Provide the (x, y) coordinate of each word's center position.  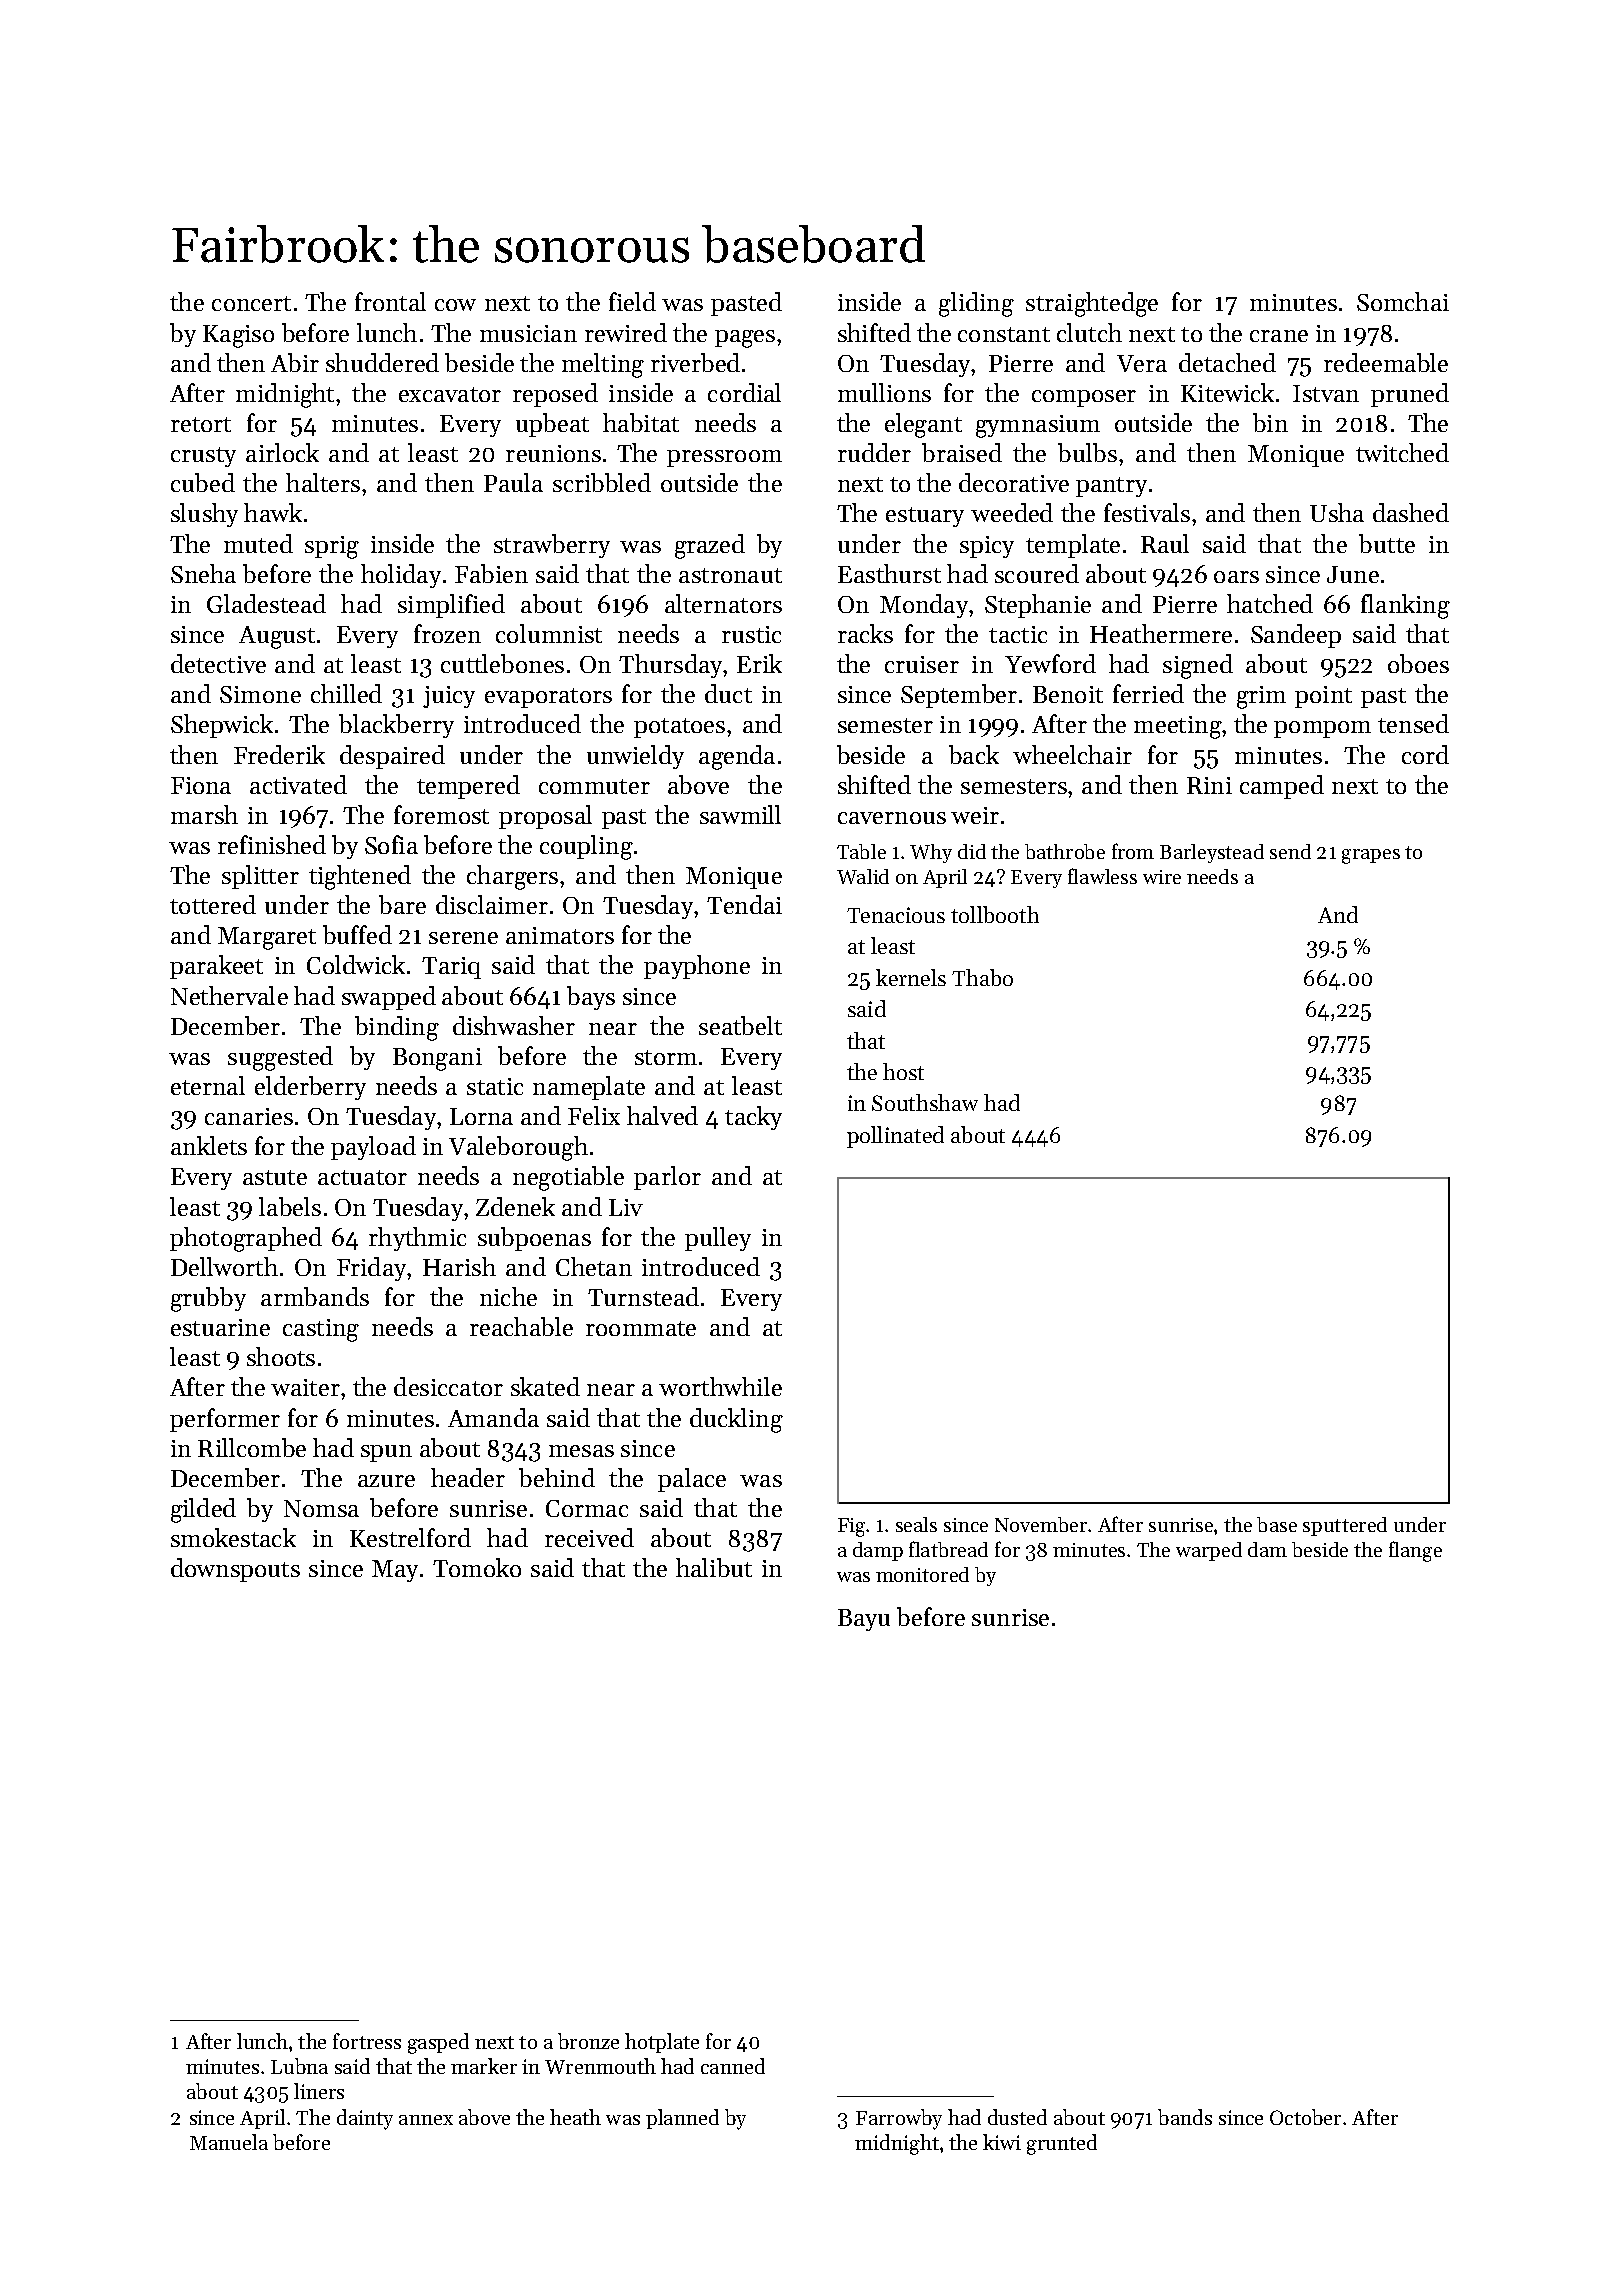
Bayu (864, 1620)
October (1305, 2117)
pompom (1322, 729)
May (395, 1571)
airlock (282, 452)
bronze (588, 2041)
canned (733, 2066)
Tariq (451, 968)
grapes (1371, 856)
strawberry (552, 546)
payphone (697, 967)
